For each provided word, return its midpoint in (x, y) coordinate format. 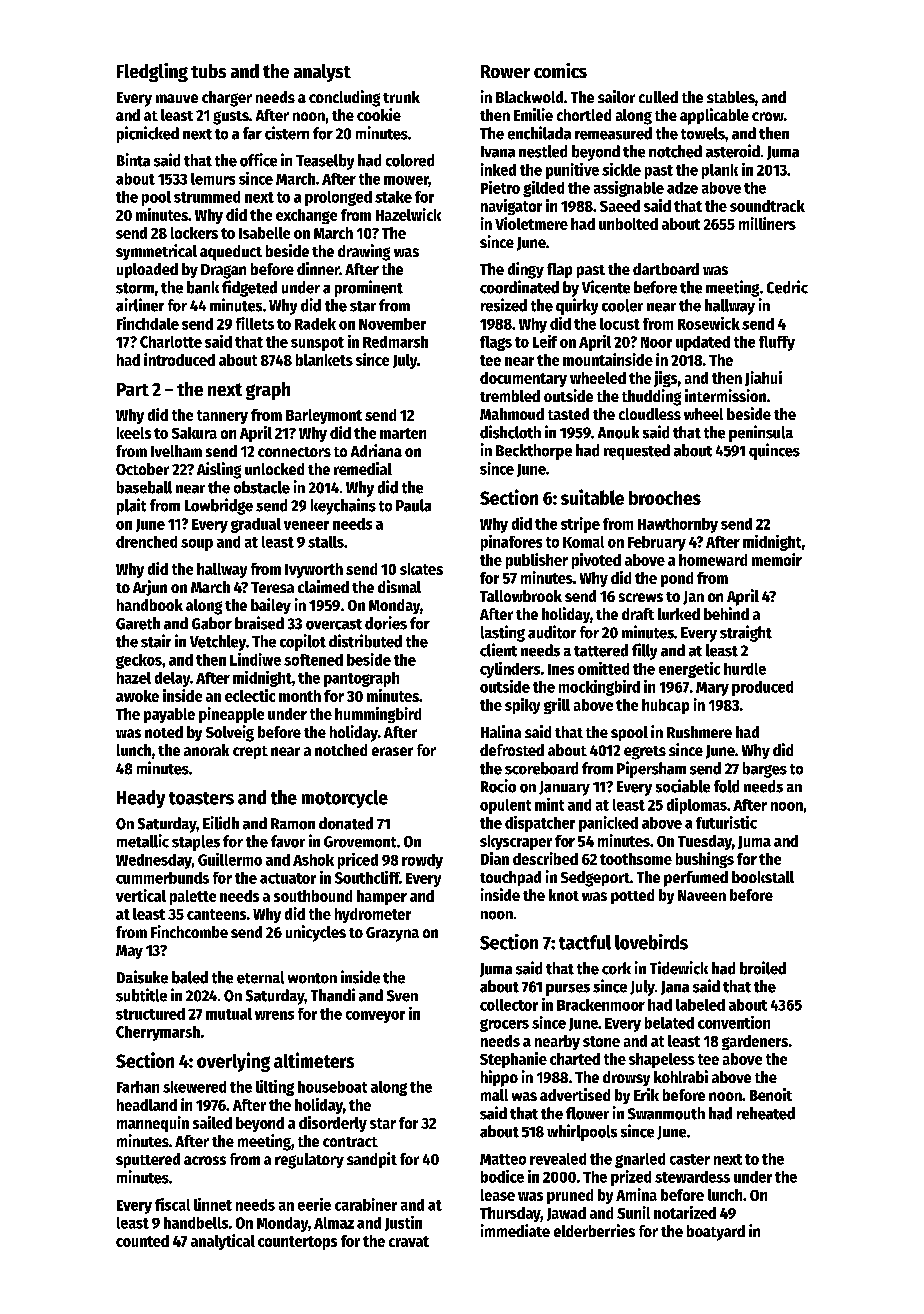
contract (350, 1142)
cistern (287, 133)
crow (768, 116)
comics (560, 70)
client (498, 650)
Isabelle (264, 233)
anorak (206, 750)
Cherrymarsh (158, 1033)
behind (726, 613)
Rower (505, 71)
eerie (314, 1204)
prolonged (338, 198)
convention (734, 1022)
